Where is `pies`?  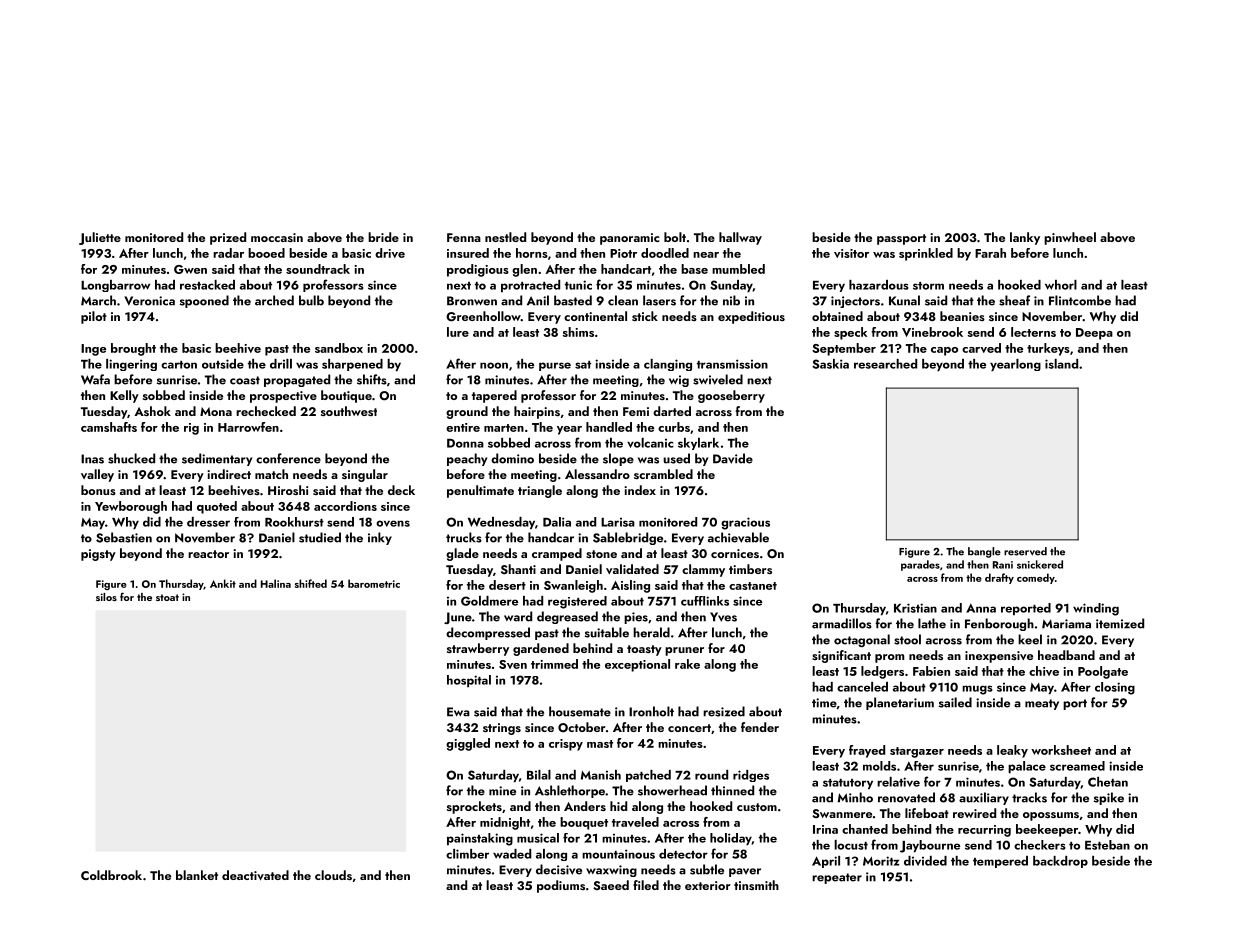 pies is located at coordinates (636, 618).
